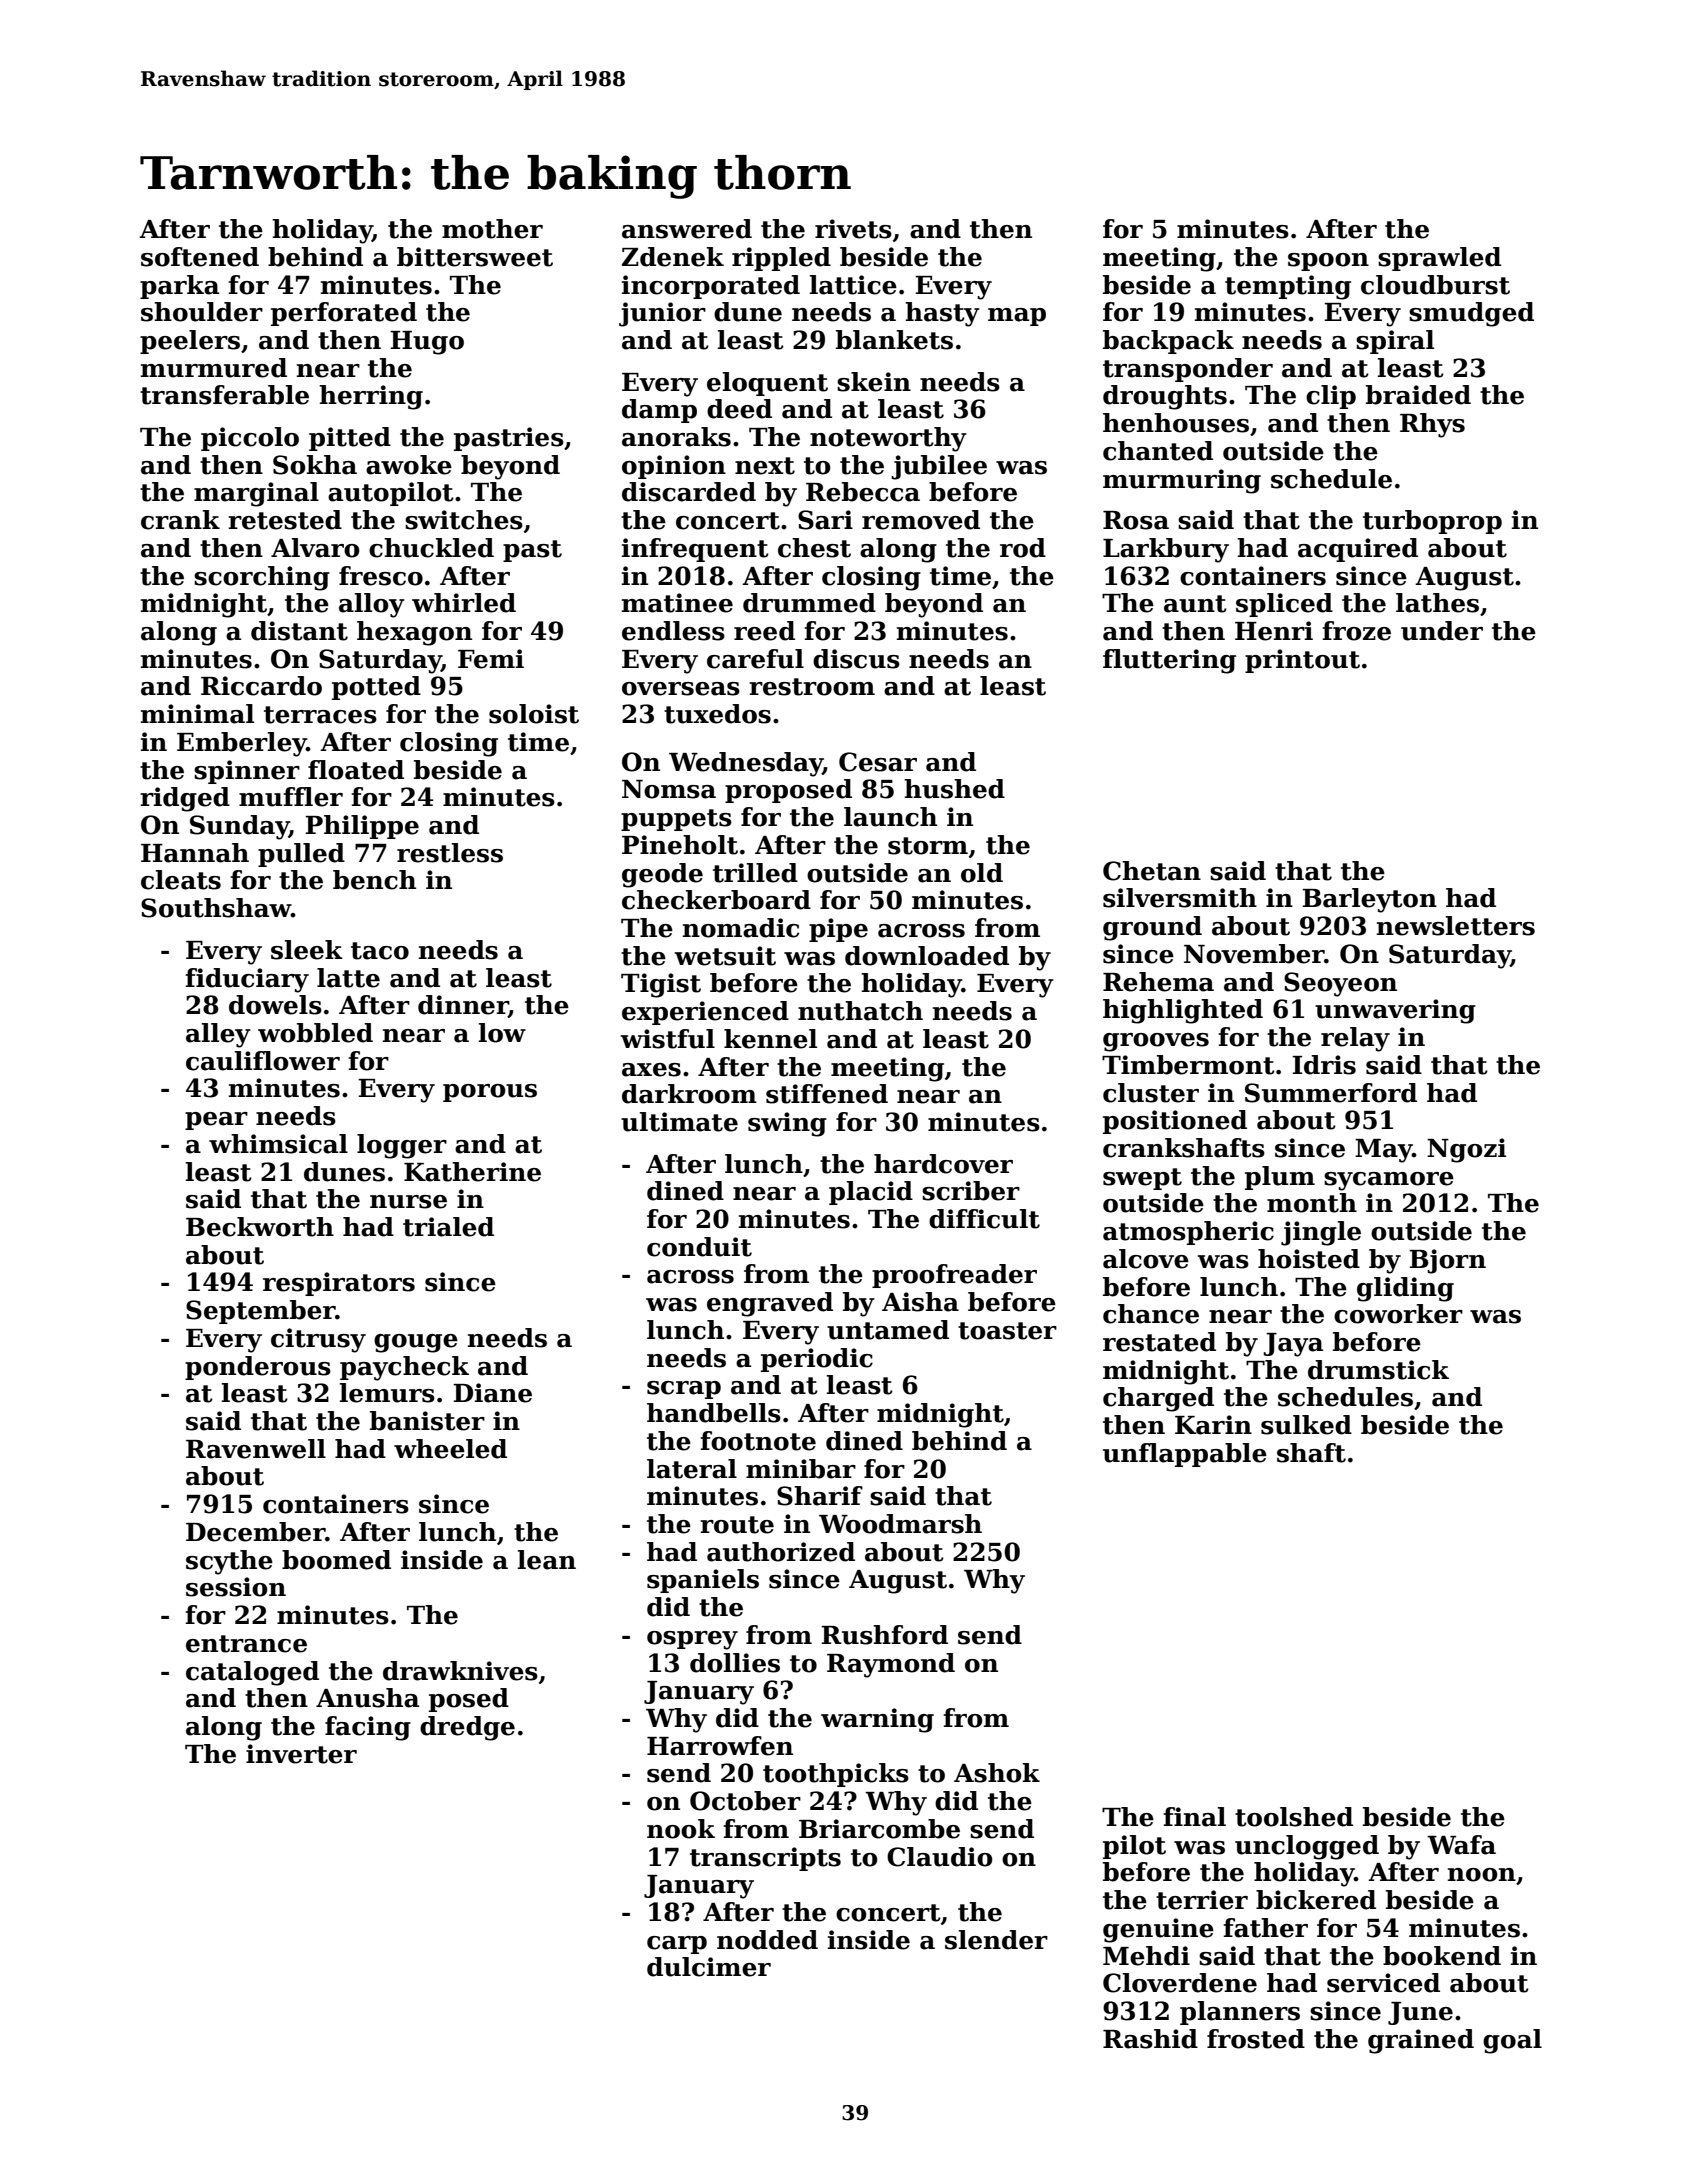 The height and width of the screenshot is (2178, 1683). Describe the element at coordinates (692, 1469) in the screenshot. I see `lateral` at that location.
